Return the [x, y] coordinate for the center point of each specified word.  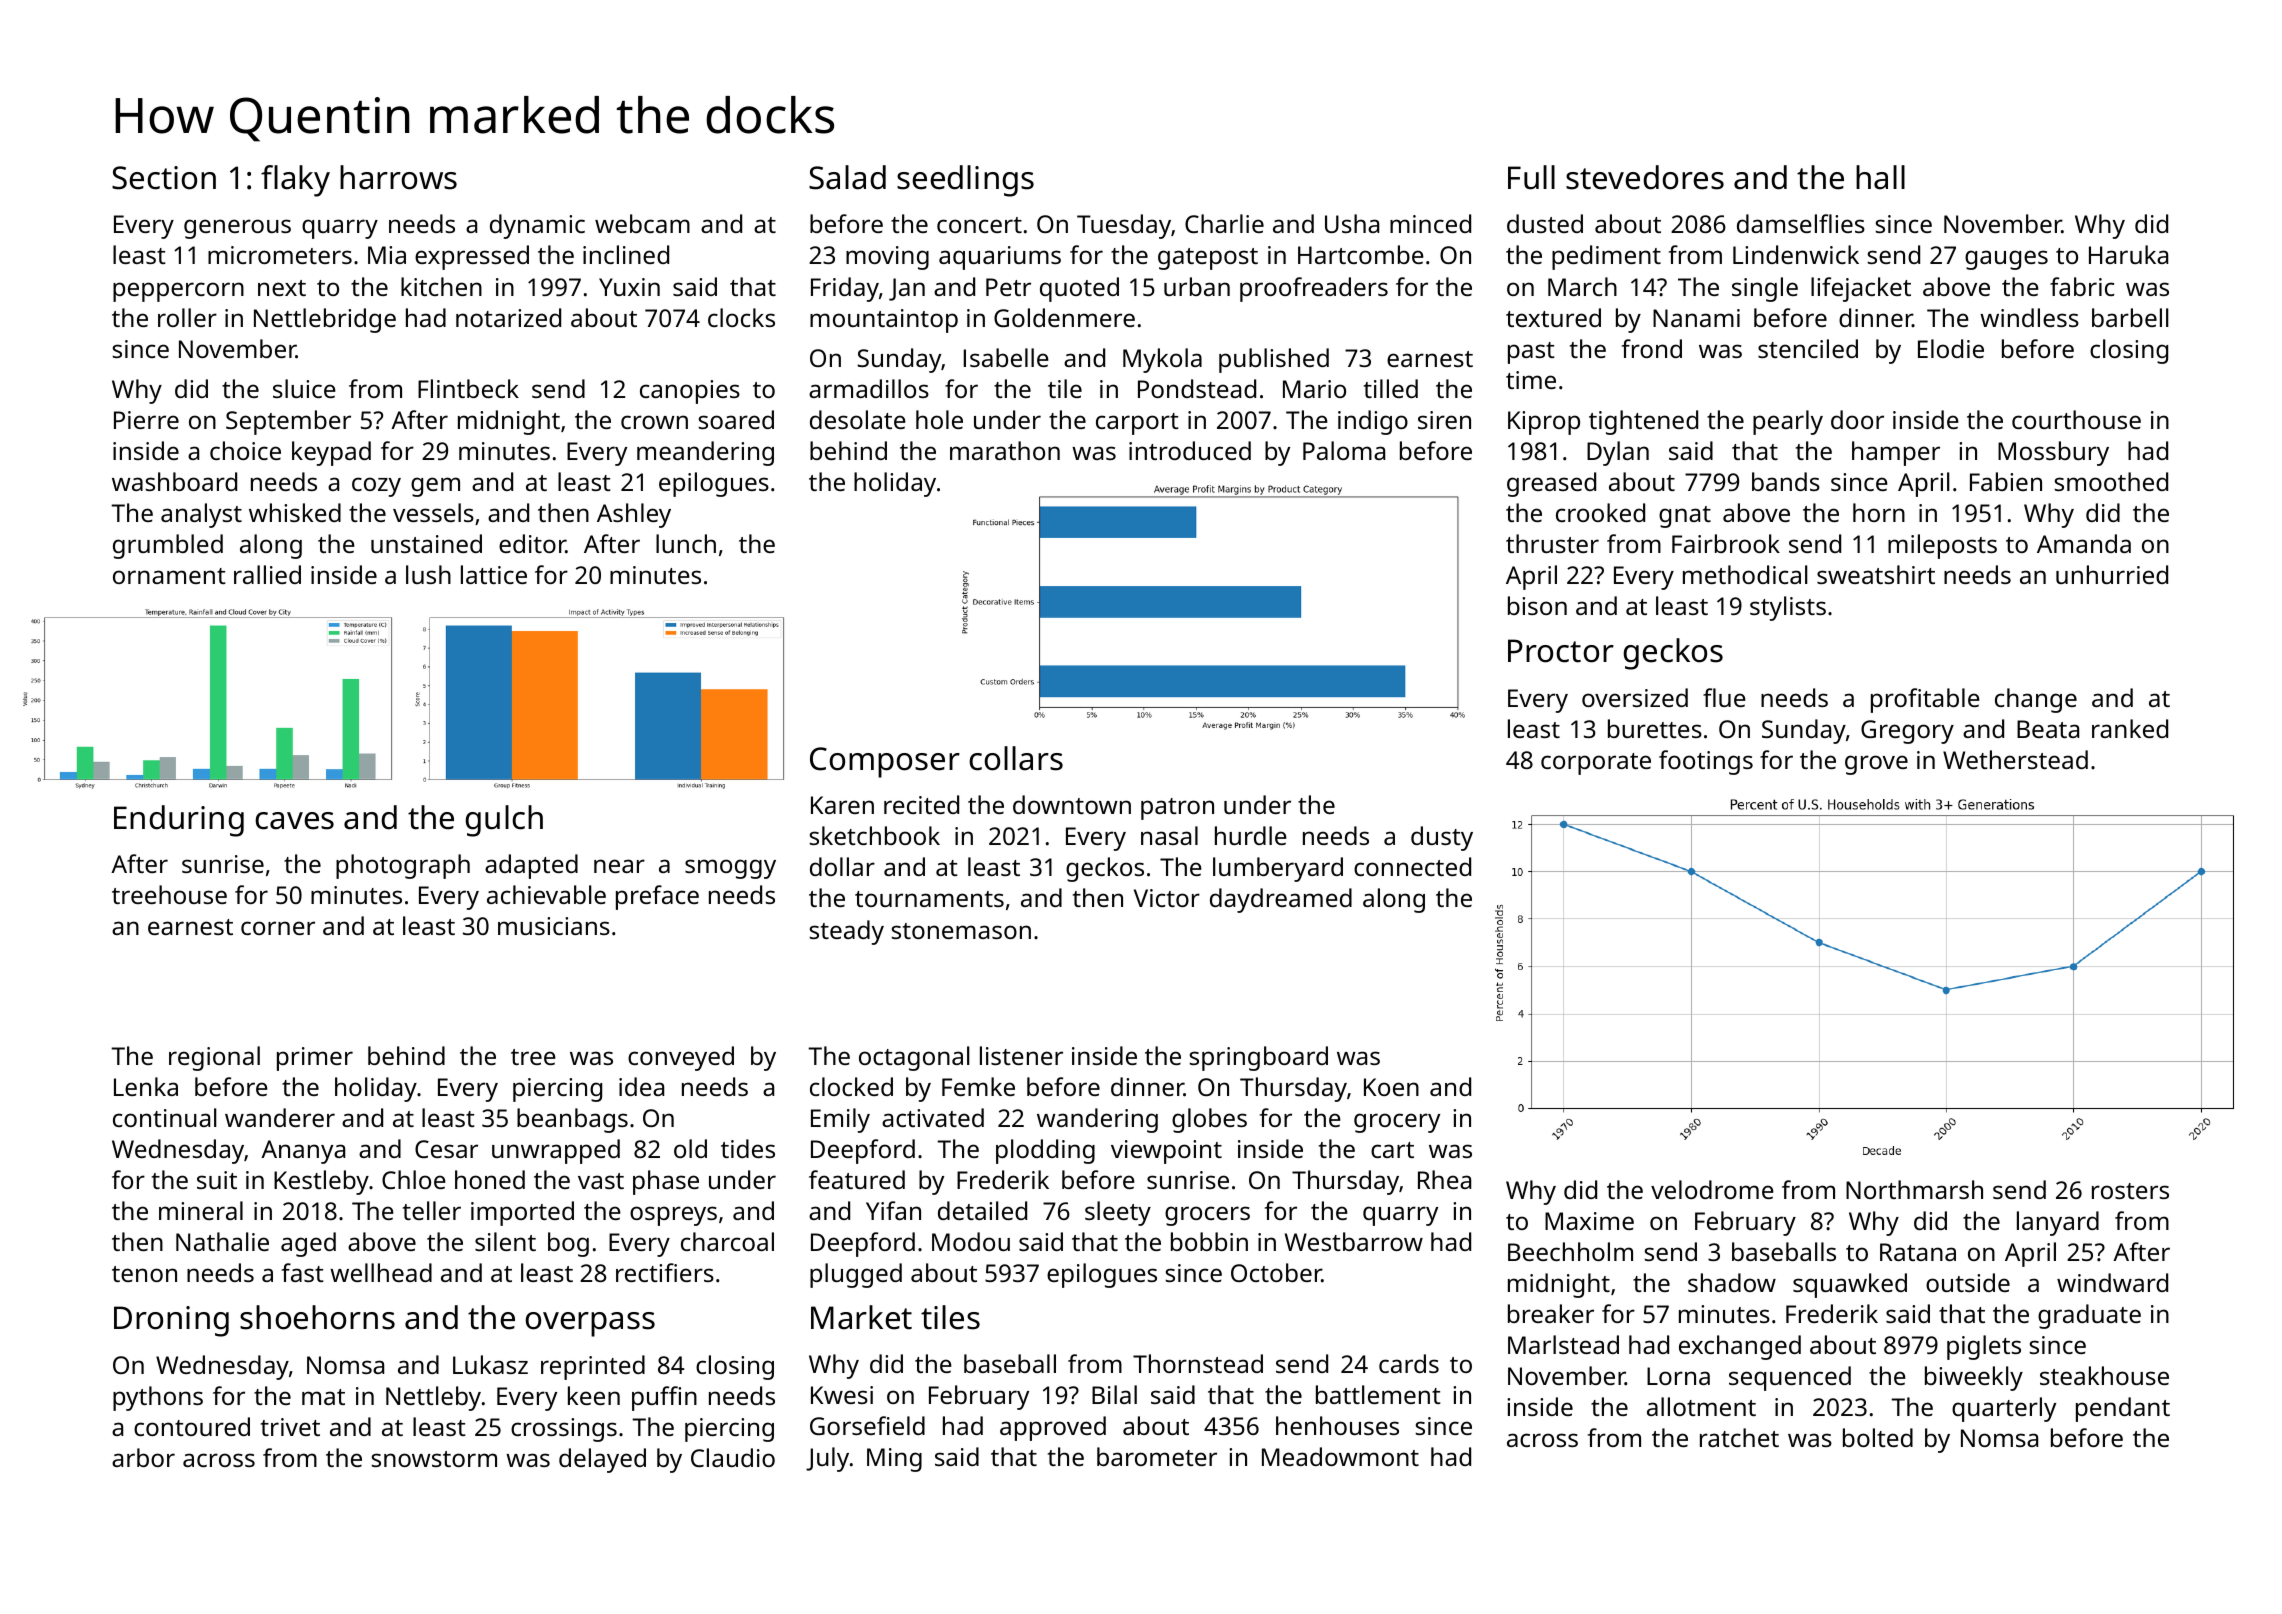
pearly [1788, 422]
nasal [1169, 835]
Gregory [1907, 732]
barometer [1157, 1456]
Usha [1352, 223]
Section [164, 178]
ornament [169, 576]
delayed [602, 1460]
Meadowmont [1340, 1456]
